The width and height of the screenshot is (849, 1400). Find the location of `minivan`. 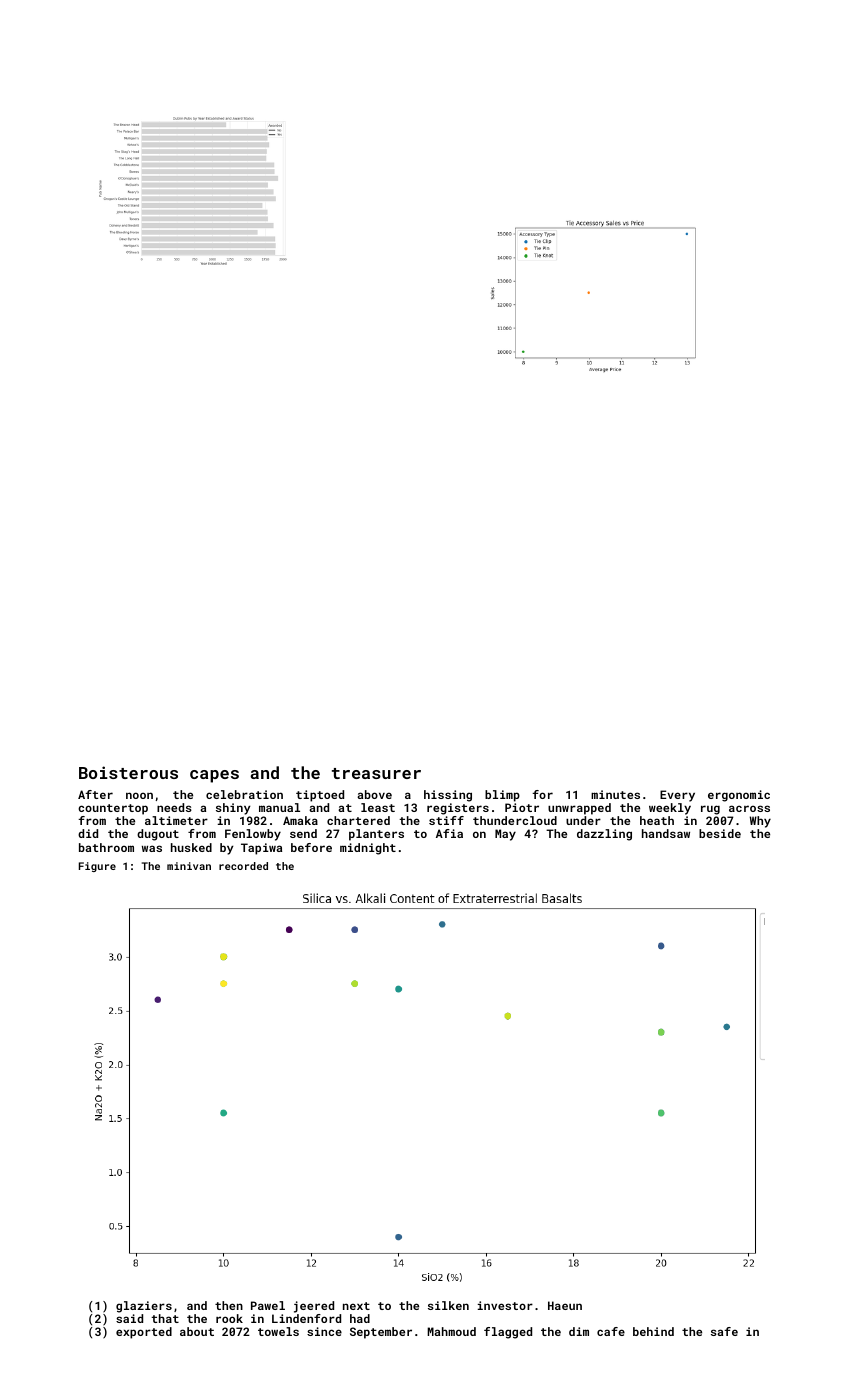

minivan is located at coordinates (189, 866).
